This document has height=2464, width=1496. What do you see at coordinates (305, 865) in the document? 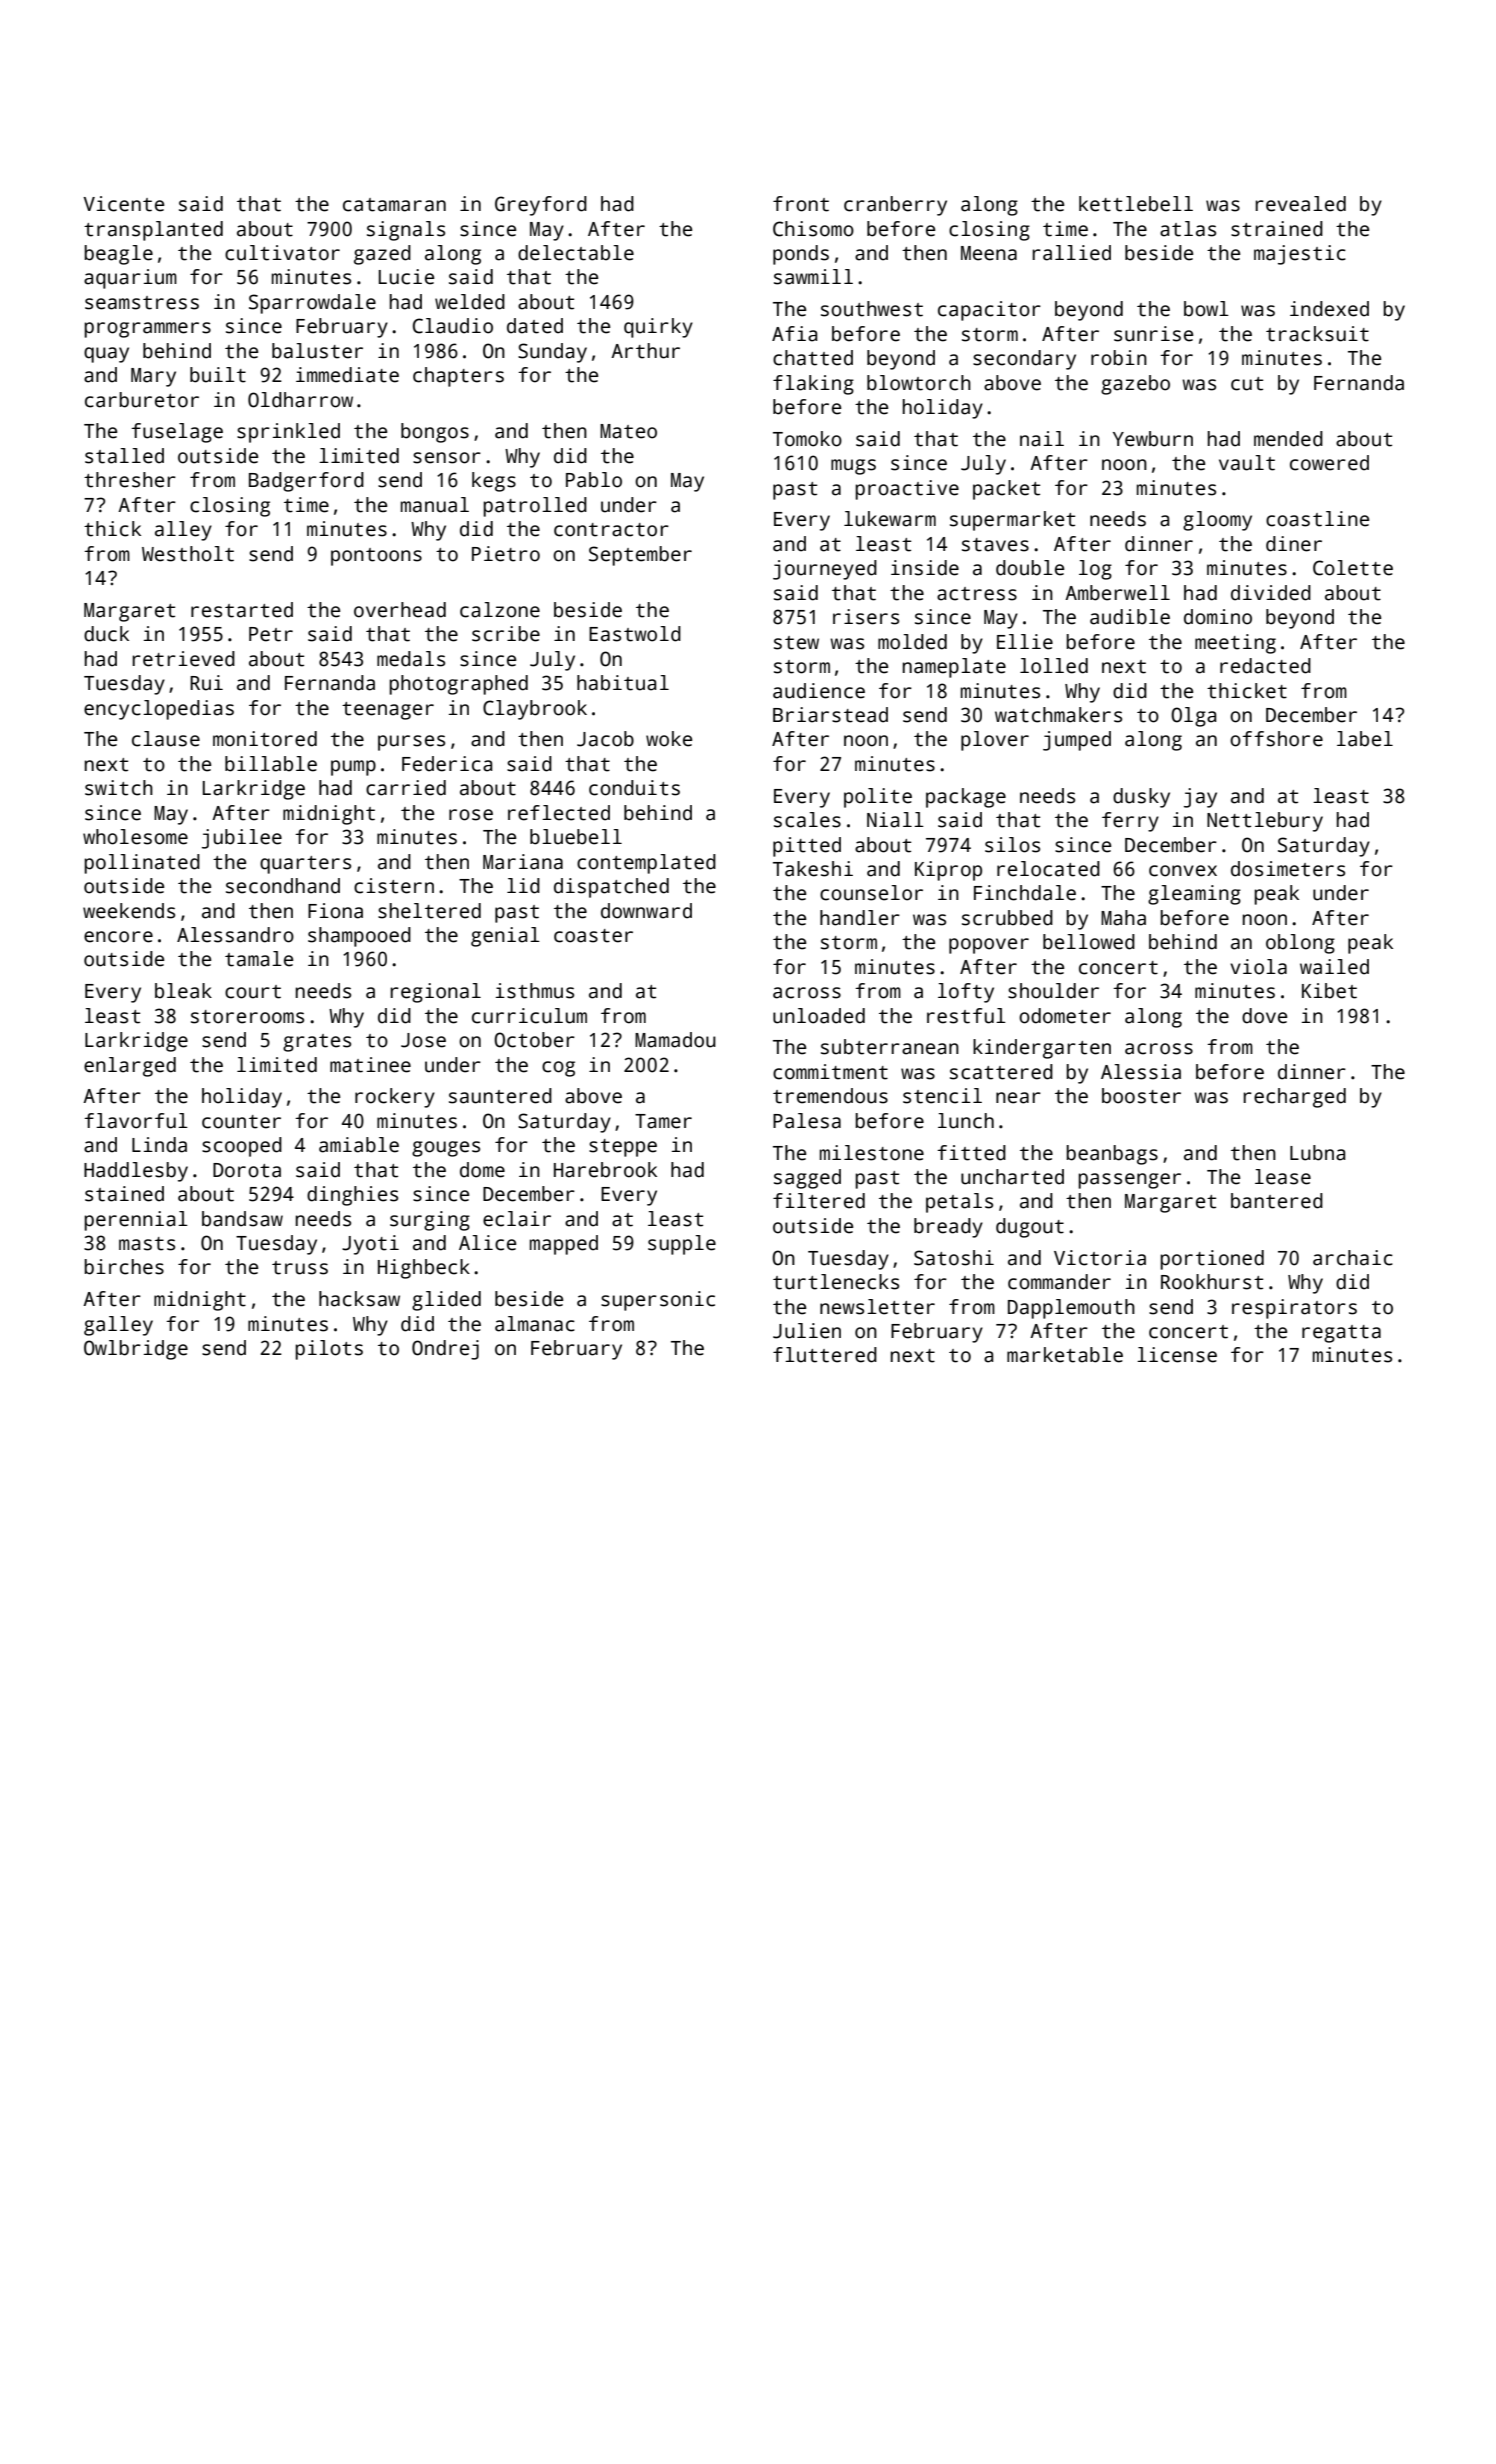
I see `quarters` at bounding box center [305, 865].
